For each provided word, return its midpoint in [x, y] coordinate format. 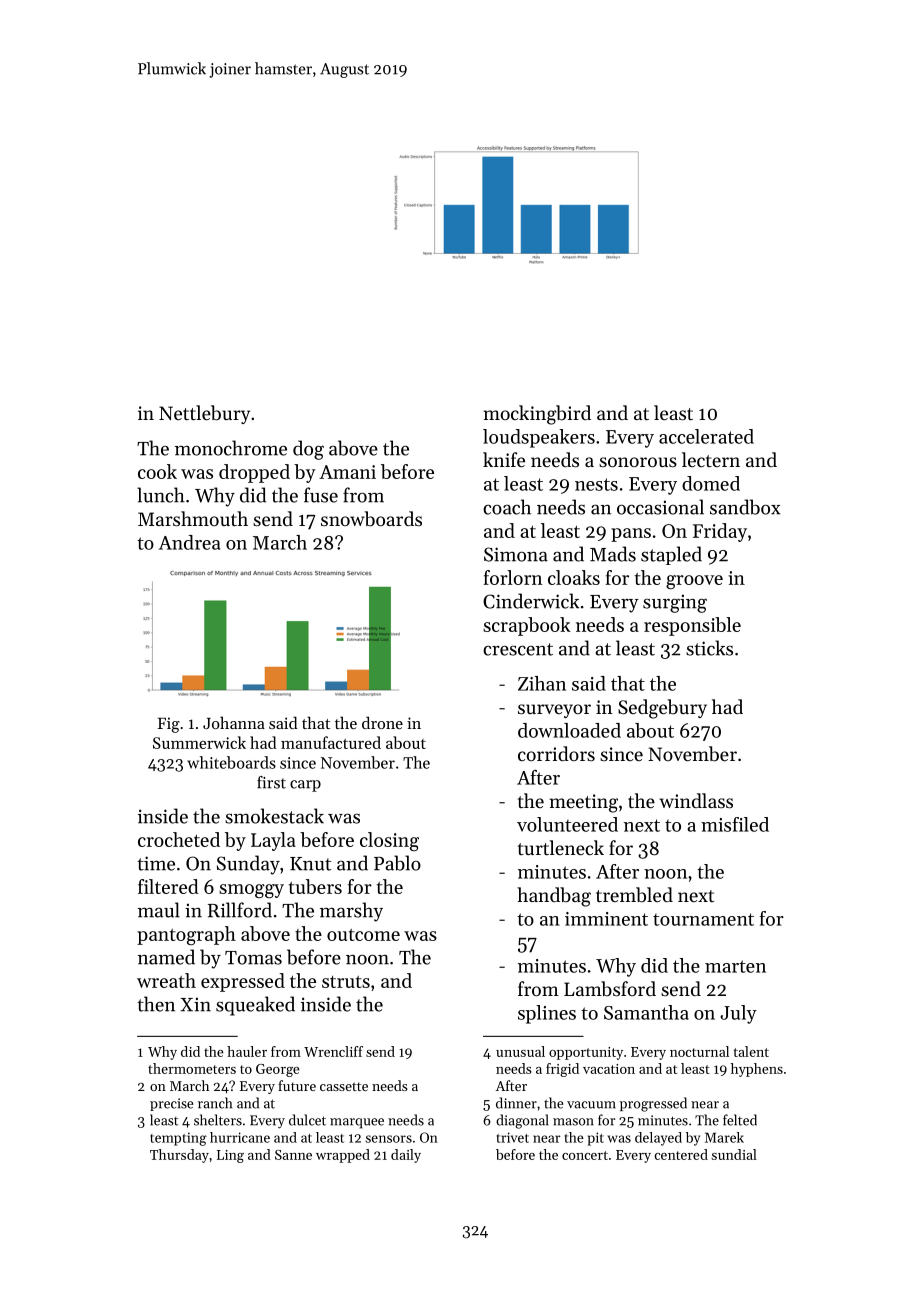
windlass [696, 800]
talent [751, 1051]
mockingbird [537, 415]
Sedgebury [662, 709]
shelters [218, 1120]
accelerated [706, 436]
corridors [556, 753]
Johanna [234, 722]
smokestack [274, 816]
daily [406, 1156]
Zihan [542, 683]
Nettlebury [204, 414]
